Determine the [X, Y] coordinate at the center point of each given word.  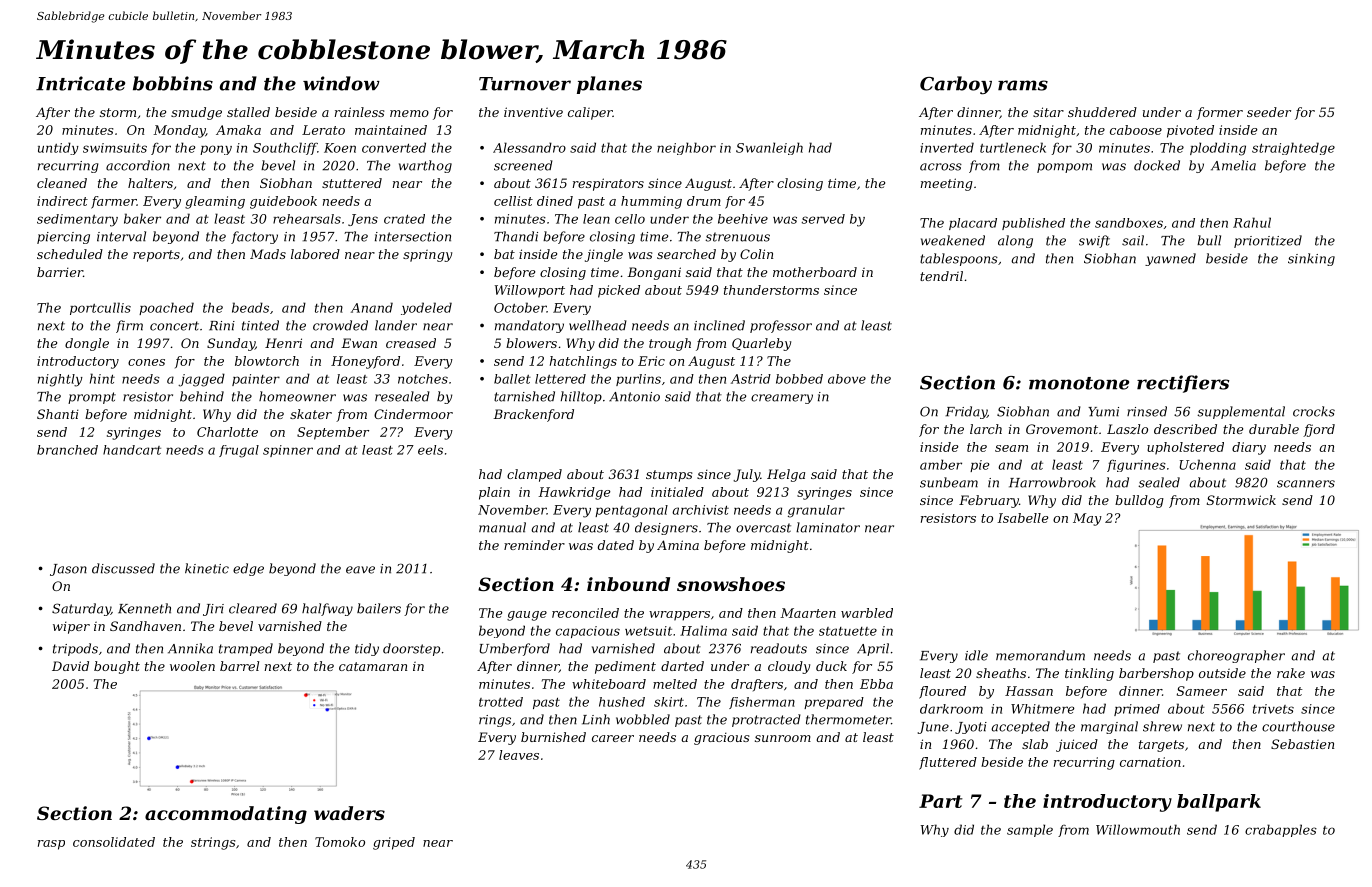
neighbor [686, 148]
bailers [379, 608]
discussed [123, 568]
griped [394, 843]
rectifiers [1183, 384]
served [823, 219]
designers [666, 528]
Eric [651, 361]
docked [1157, 165]
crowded [340, 325]
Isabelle [1022, 518]
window [341, 83]
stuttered [352, 183]
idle [976, 655]
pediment [625, 667]
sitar [1048, 112]
